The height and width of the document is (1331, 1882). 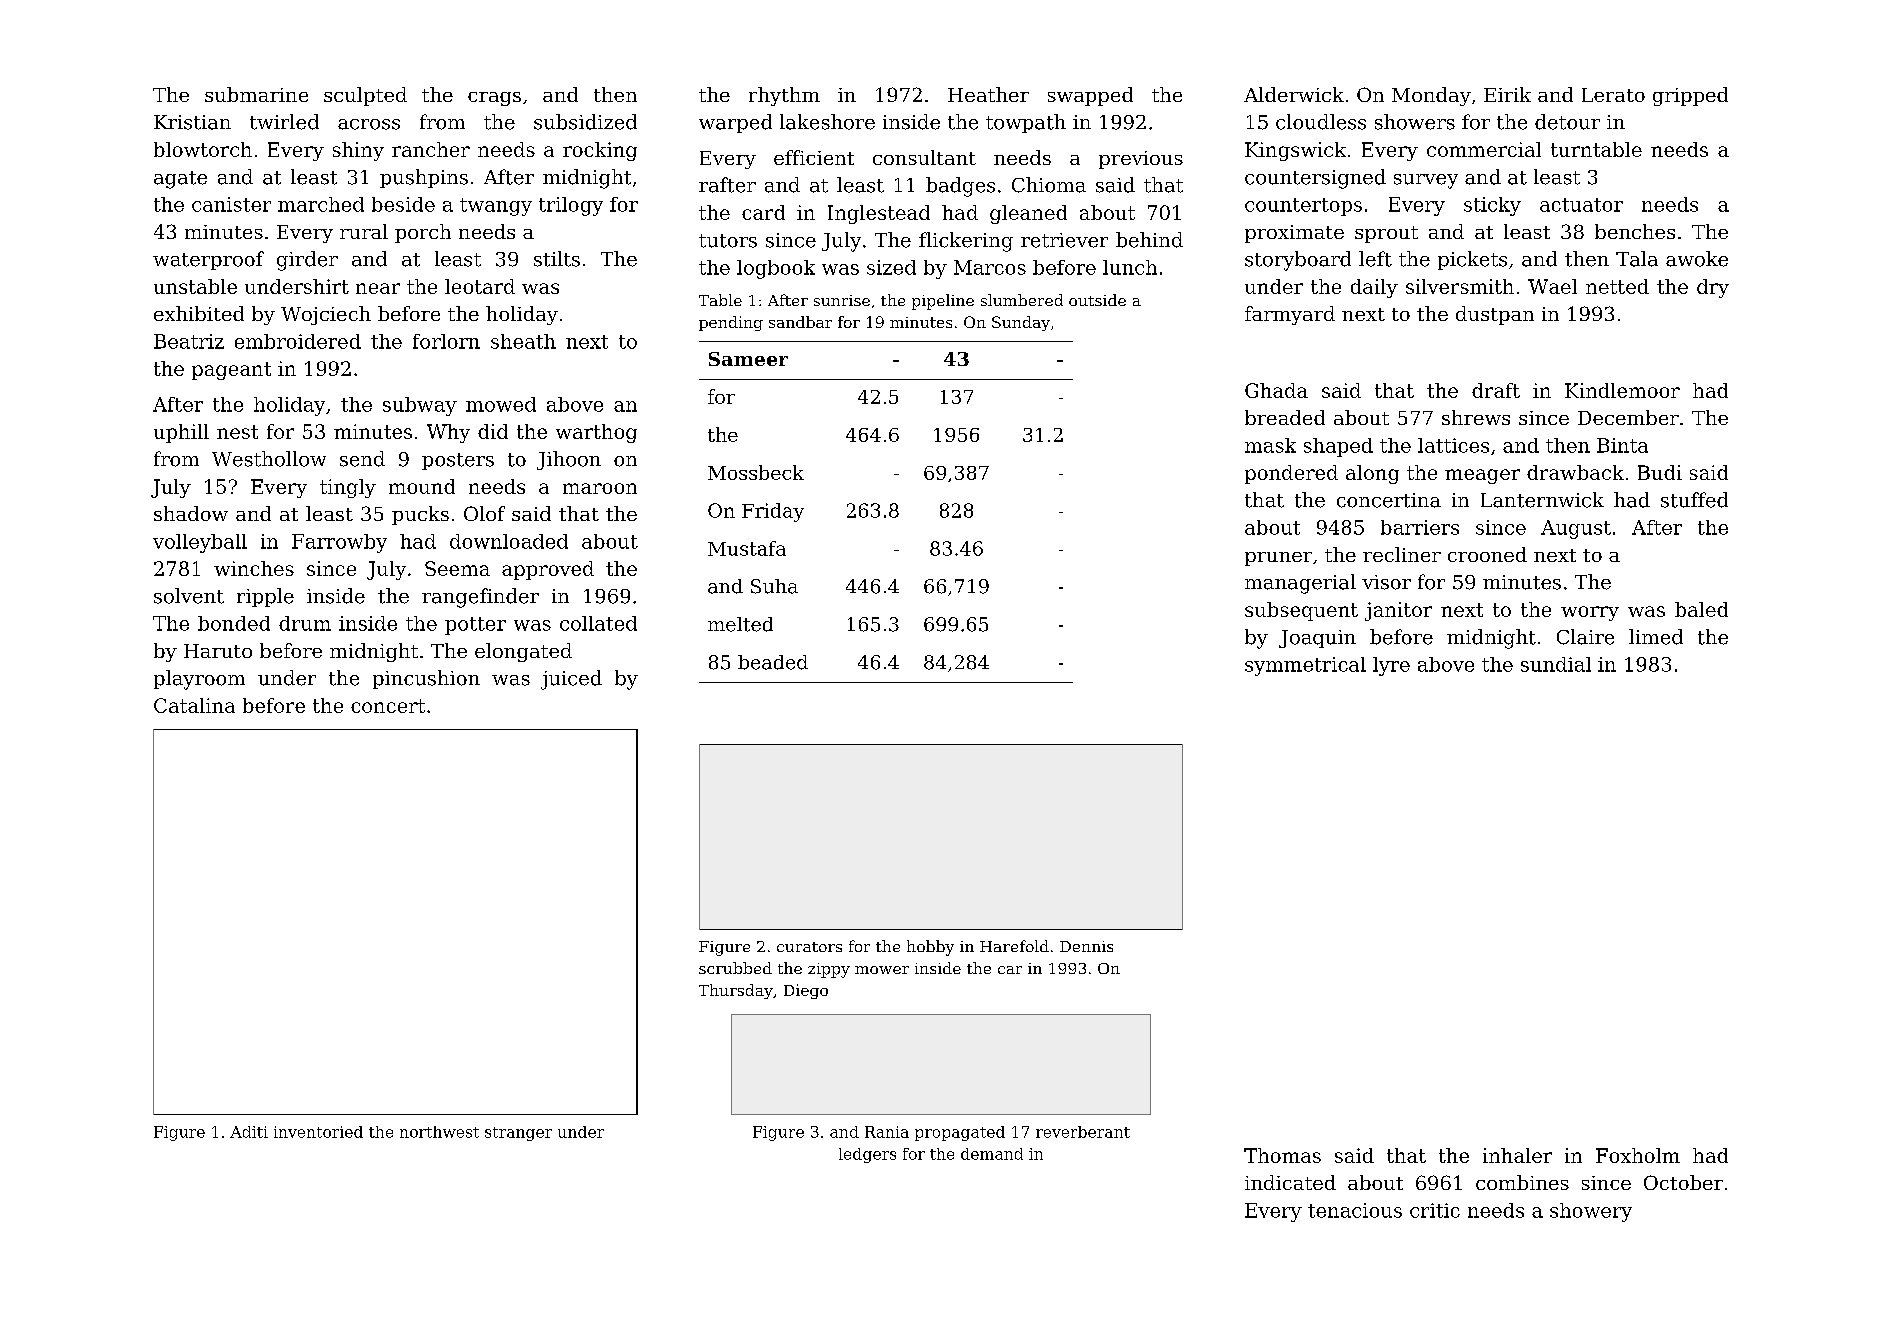 I want to click on drawback, so click(x=1575, y=472).
